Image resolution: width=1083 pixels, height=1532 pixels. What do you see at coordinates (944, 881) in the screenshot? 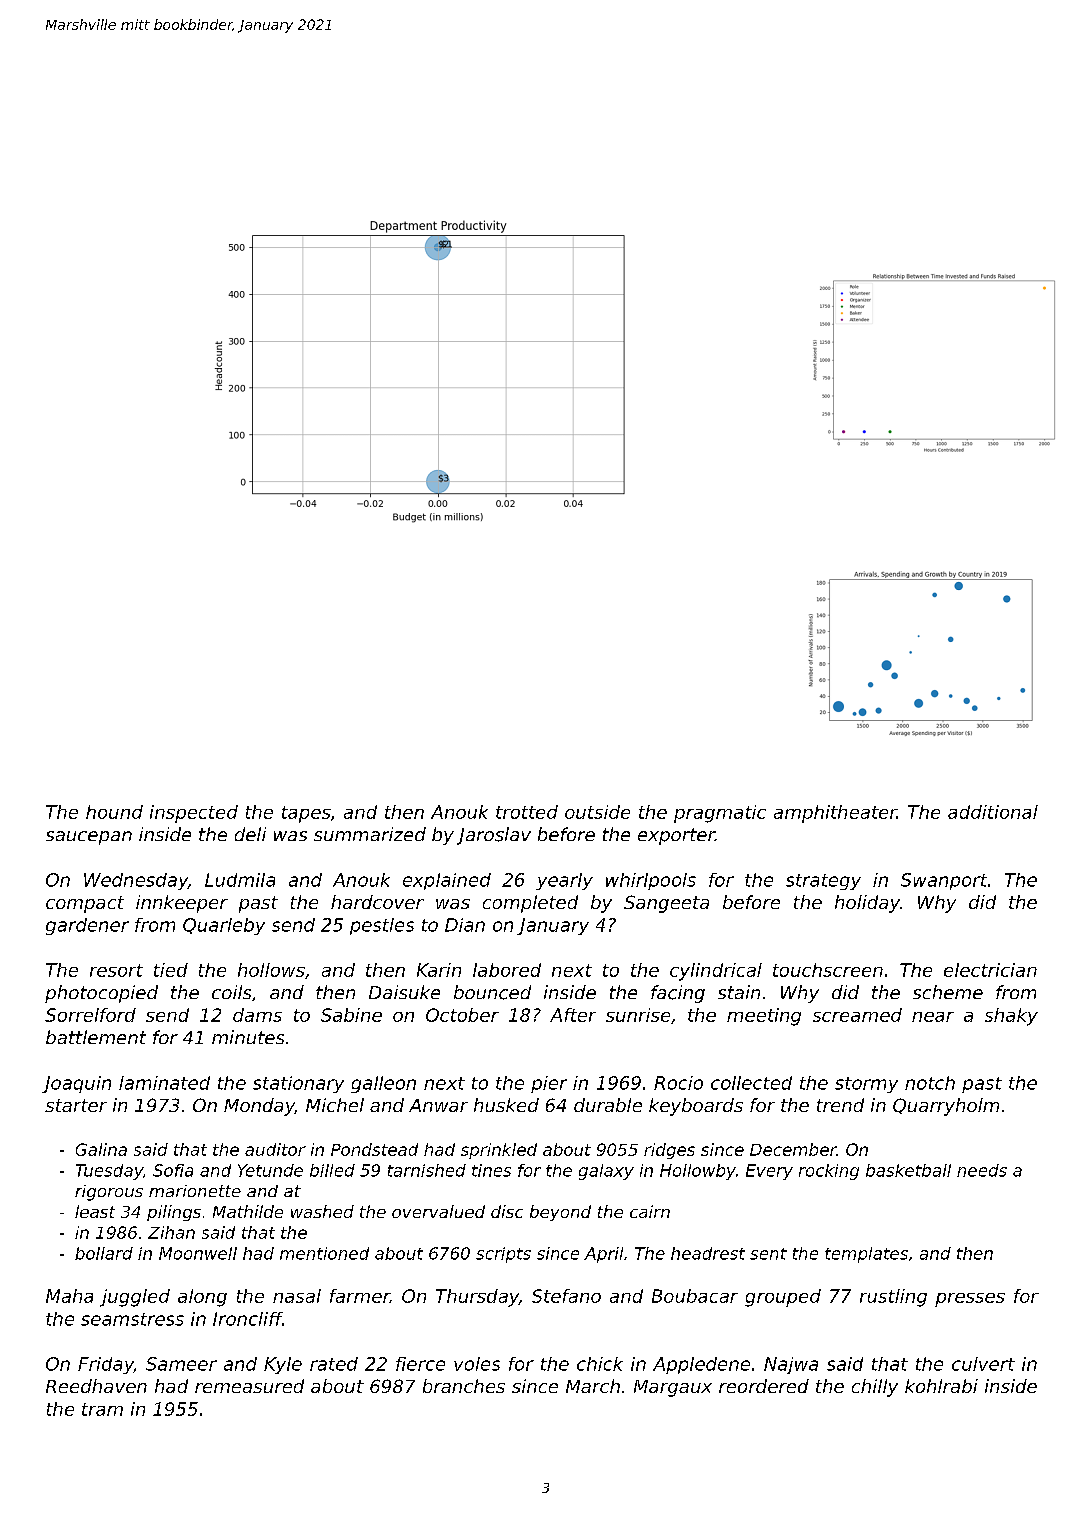
I see `Swanport` at bounding box center [944, 881].
